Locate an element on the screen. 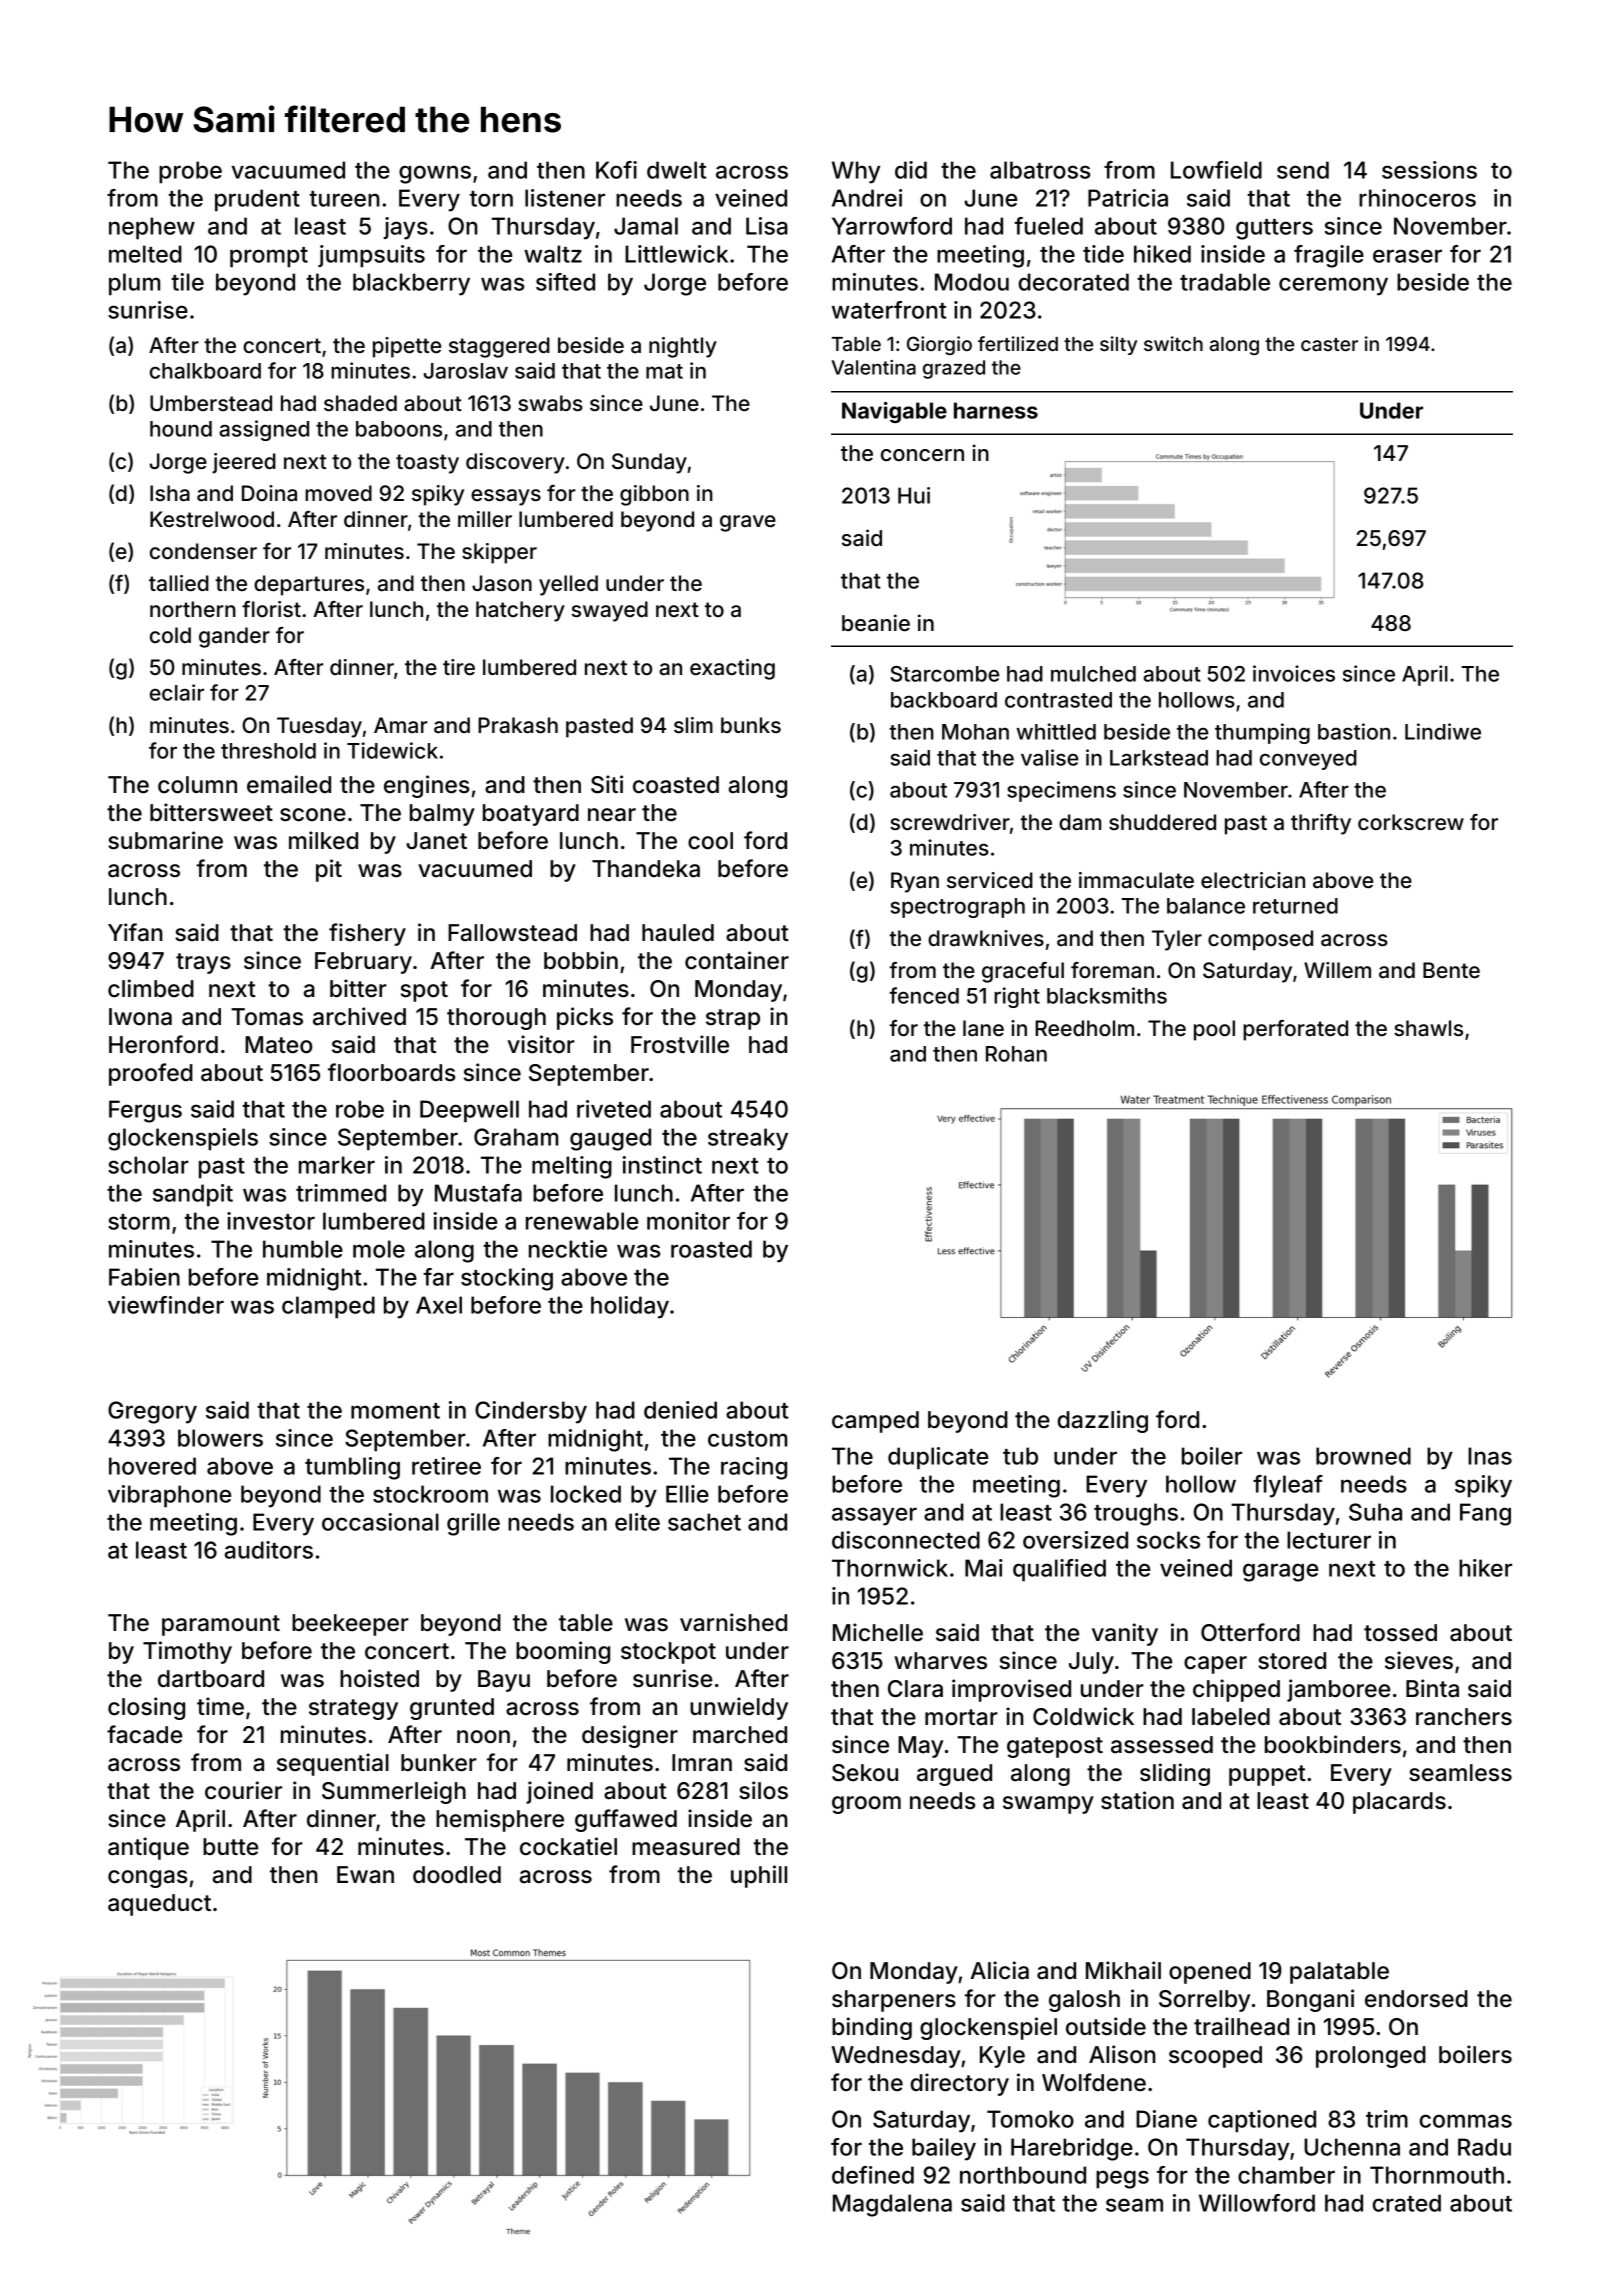  defined is located at coordinates (873, 2175).
